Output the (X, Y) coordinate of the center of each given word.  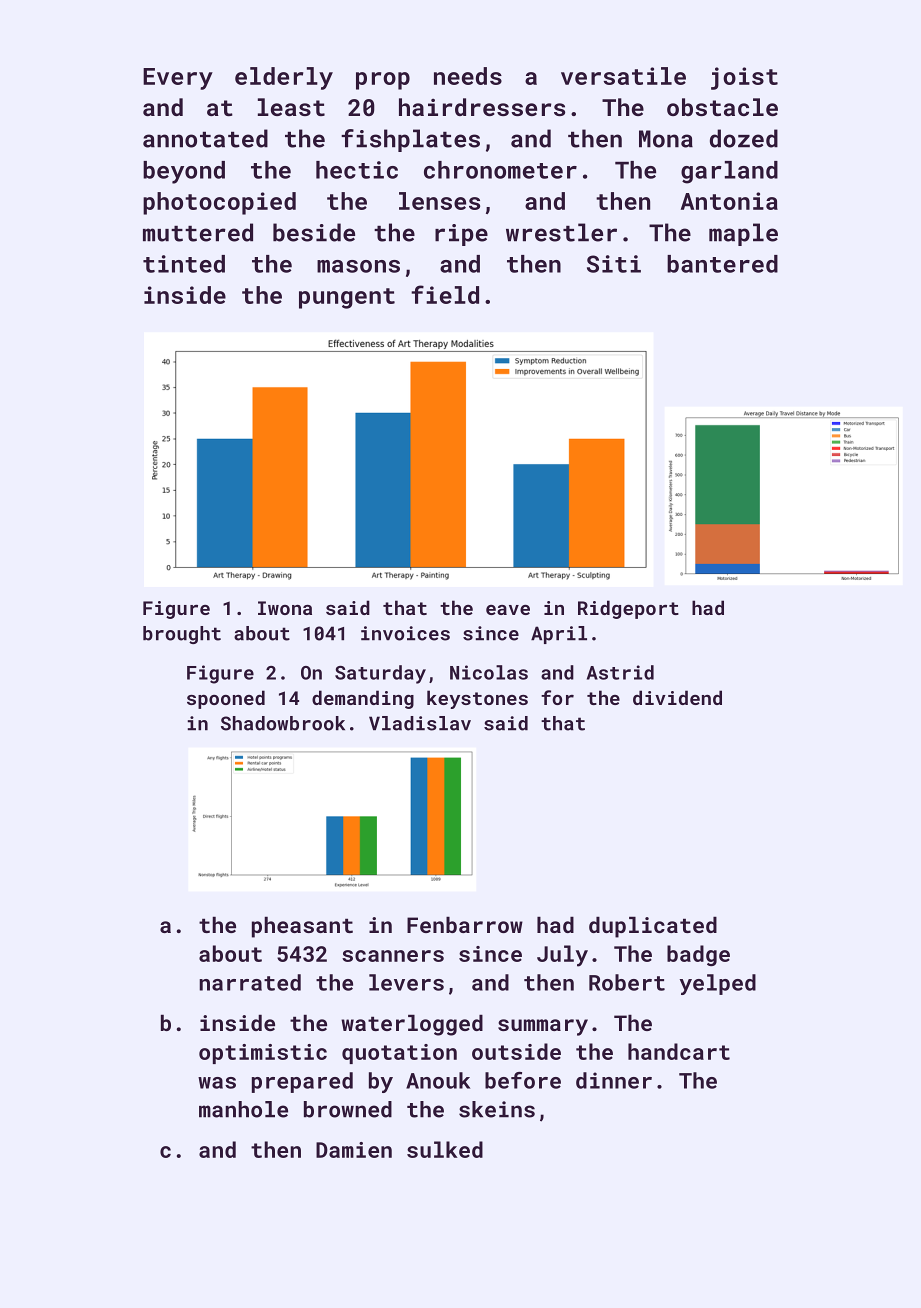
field (445, 294)
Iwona (285, 608)
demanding (363, 699)
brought (182, 635)
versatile (623, 76)
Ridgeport (628, 609)
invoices (405, 633)
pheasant (302, 927)
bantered (722, 264)
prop (383, 81)
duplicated (653, 927)
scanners (393, 956)
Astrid (620, 672)
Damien (354, 1150)
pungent (347, 298)
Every (178, 79)
